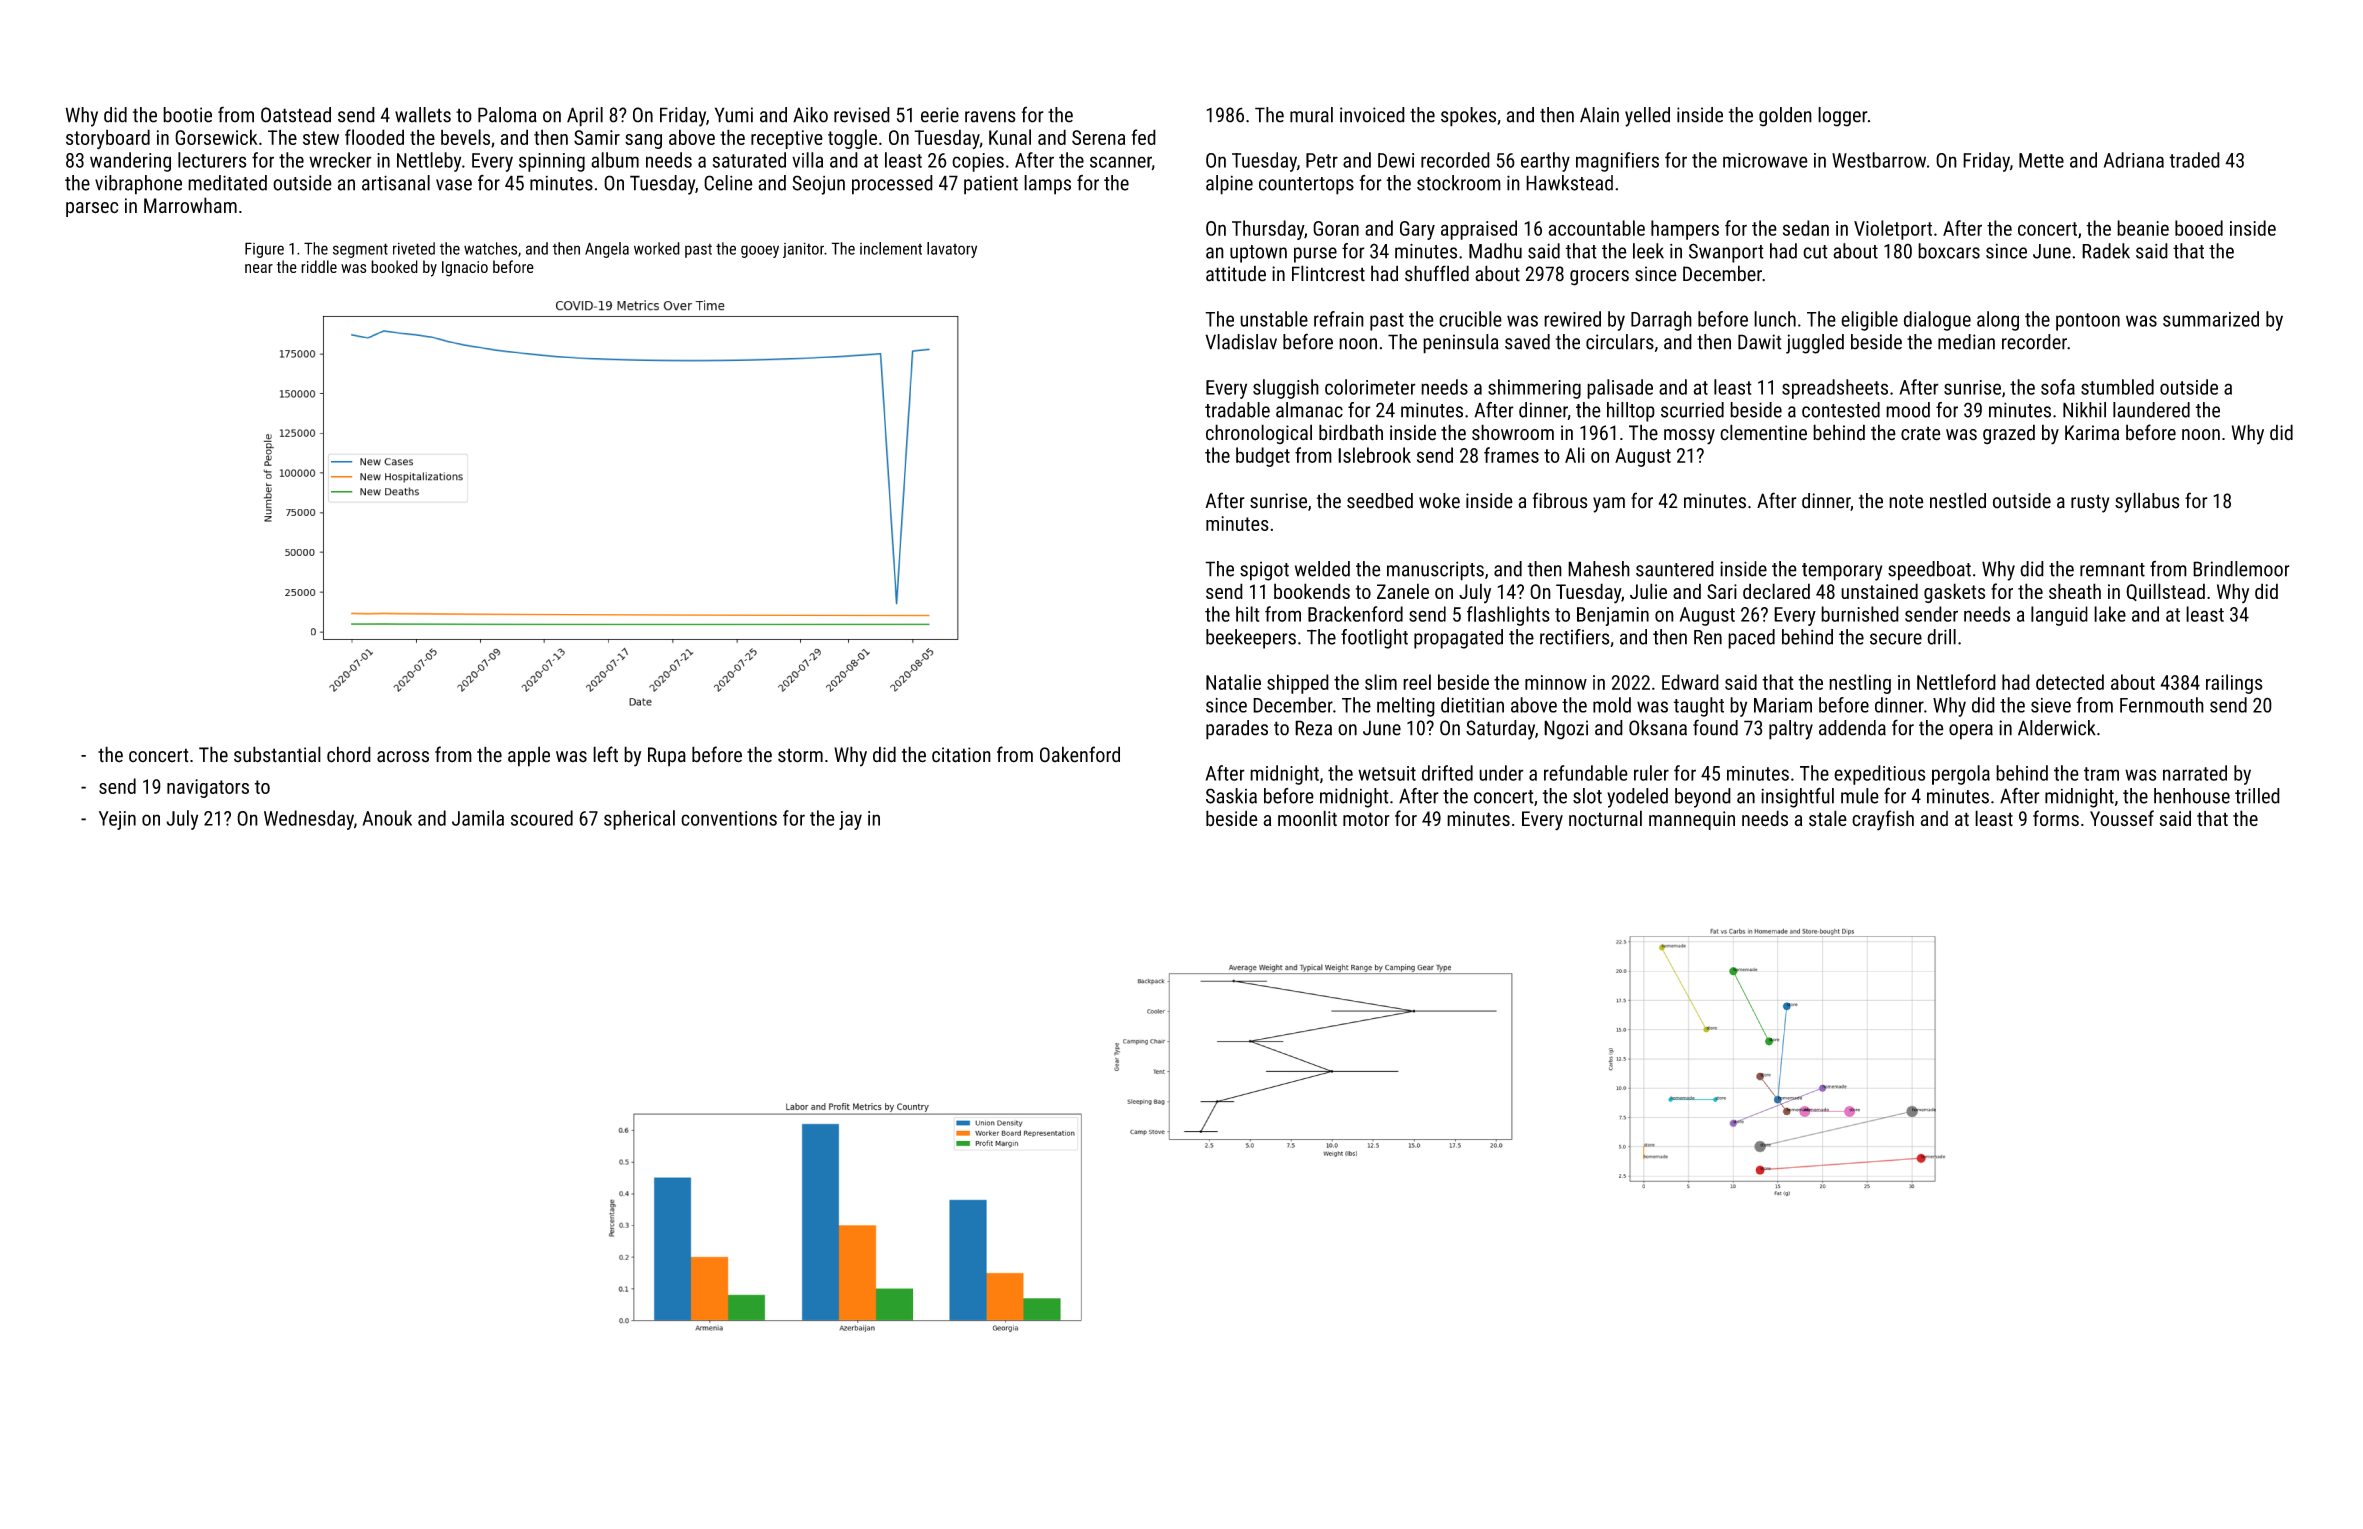 The height and width of the screenshot is (1529, 2363). What do you see at coordinates (2134, 160) in the screenshot?
I see `Adriana` at bounding box center [2134, 160].
